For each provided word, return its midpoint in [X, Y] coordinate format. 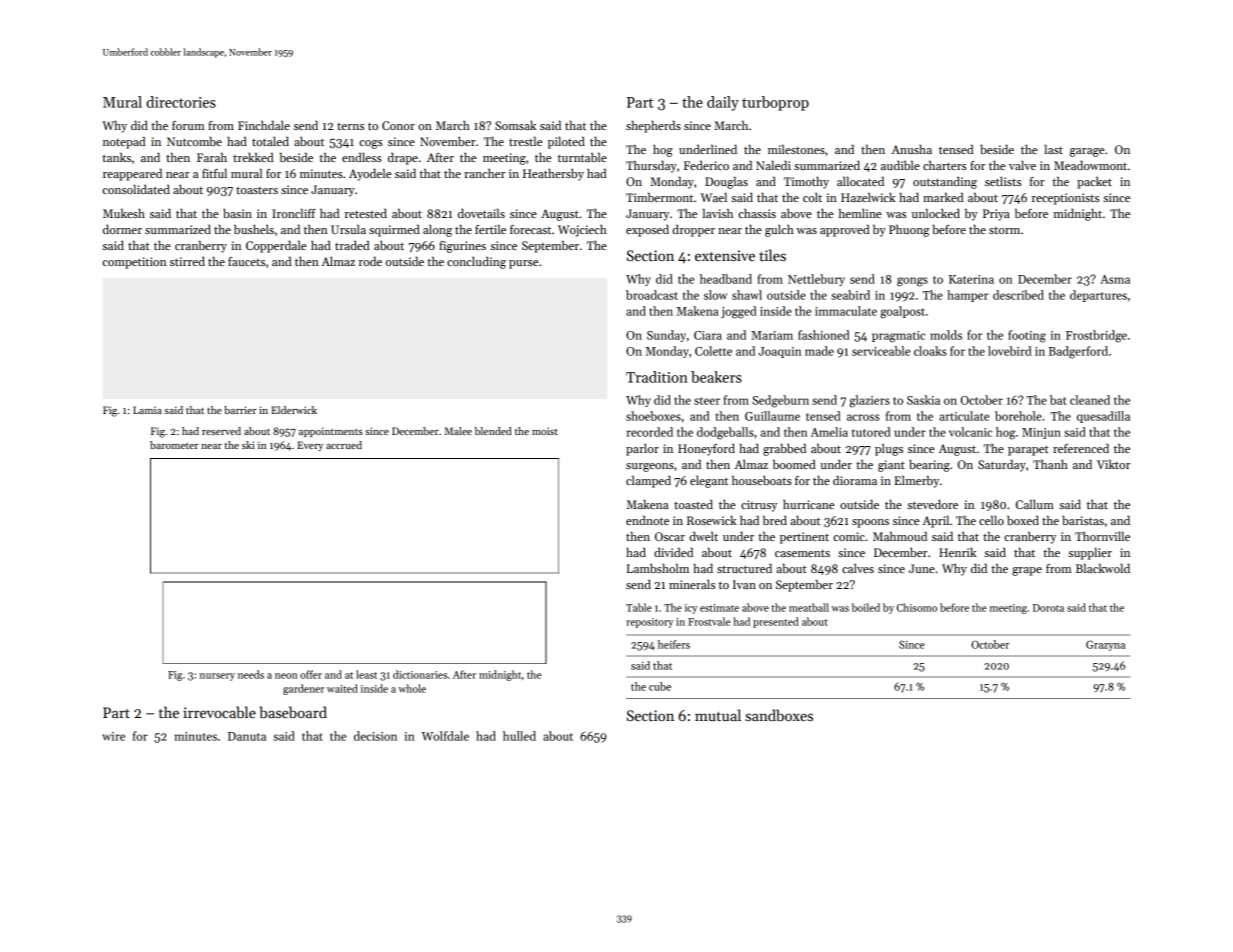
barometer [174, 445]
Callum [1035, 504]
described [1018, 295]
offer [311, 674]
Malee [458, 431]
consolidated [136, 189]
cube [660, 686]
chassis [757, 213]
